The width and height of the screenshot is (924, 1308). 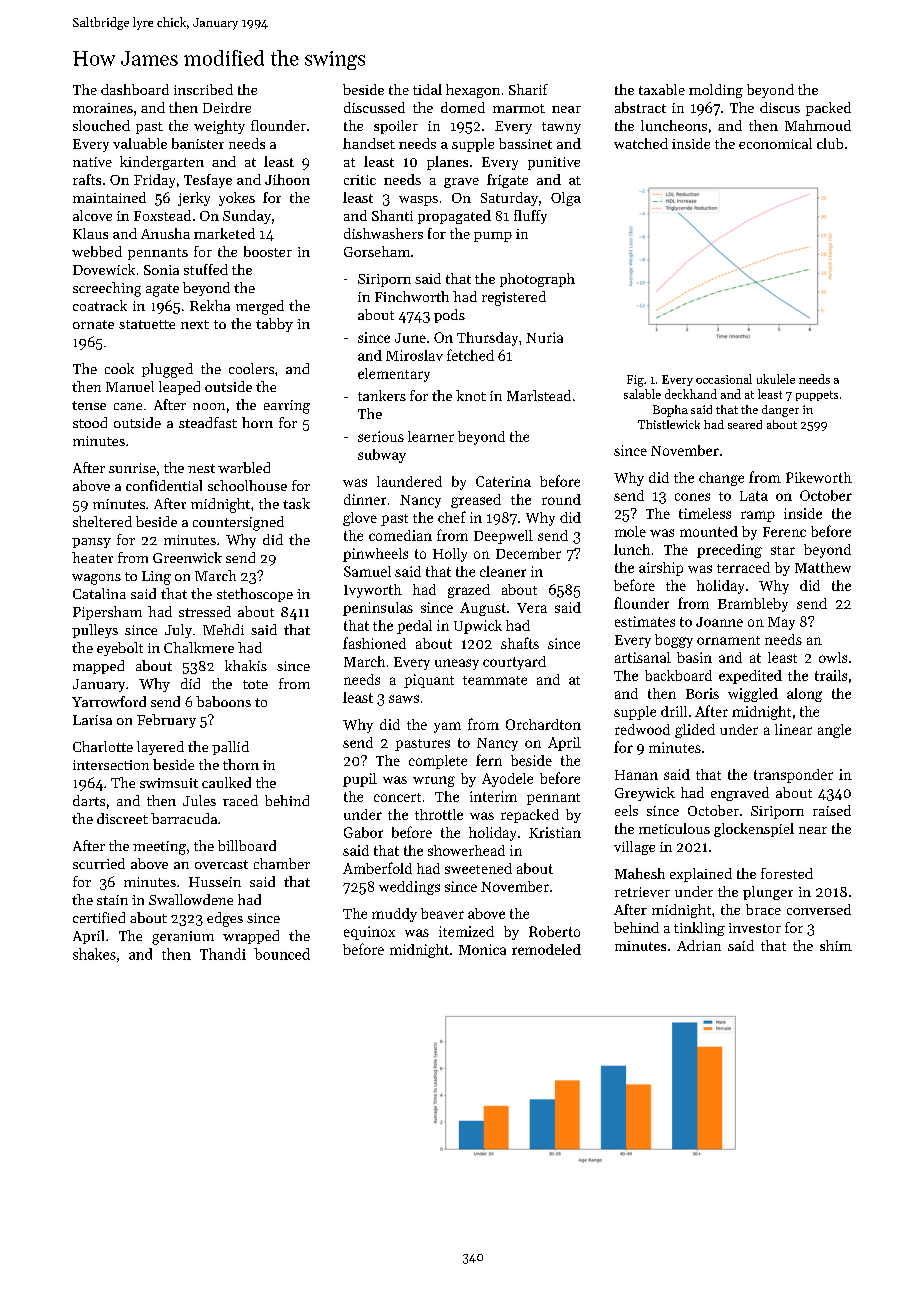 I want to click on dishwashers, so click(x=383, y=233).
